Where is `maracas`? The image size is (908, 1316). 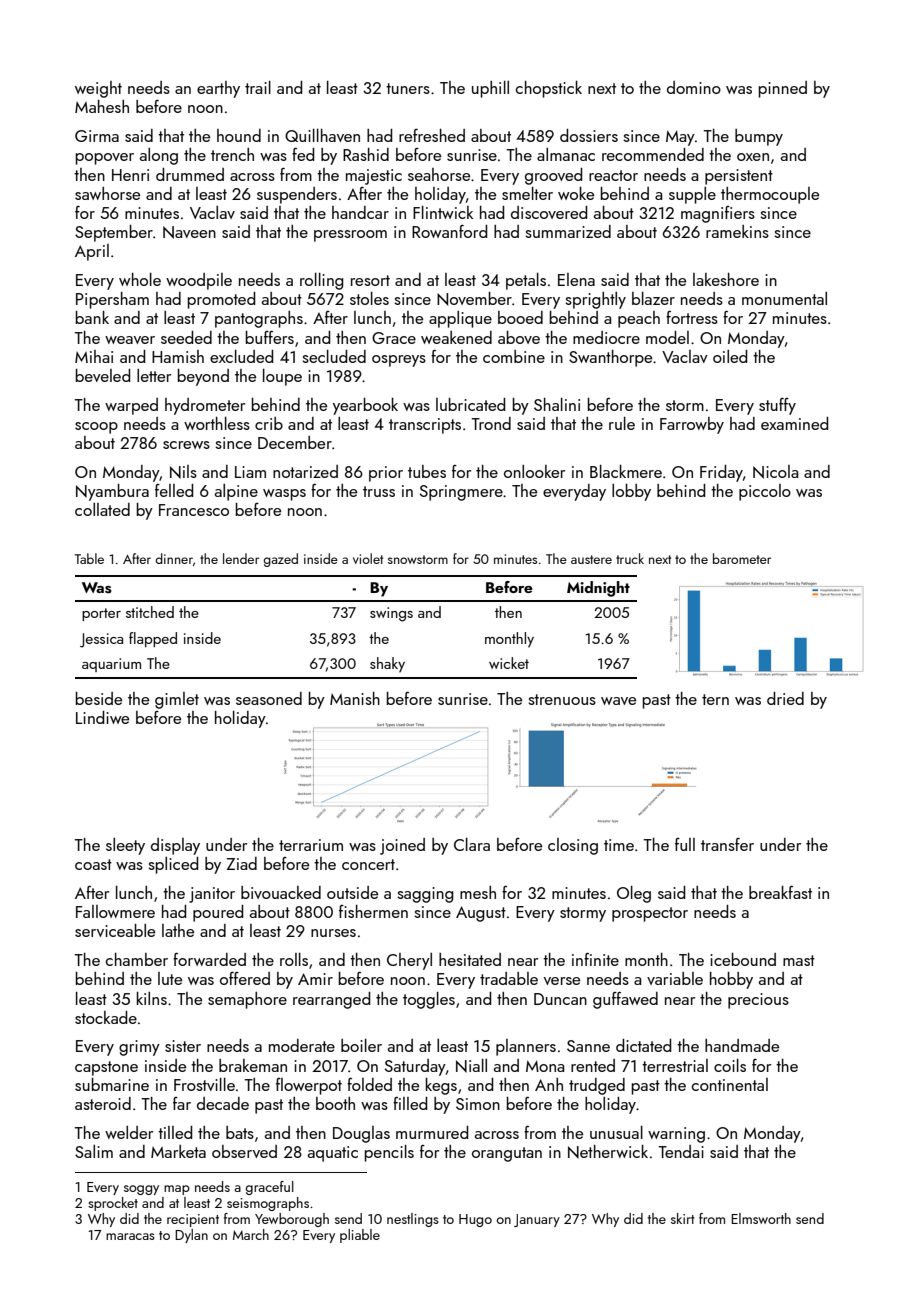 maracas is located at coordinates (130, 1236).
